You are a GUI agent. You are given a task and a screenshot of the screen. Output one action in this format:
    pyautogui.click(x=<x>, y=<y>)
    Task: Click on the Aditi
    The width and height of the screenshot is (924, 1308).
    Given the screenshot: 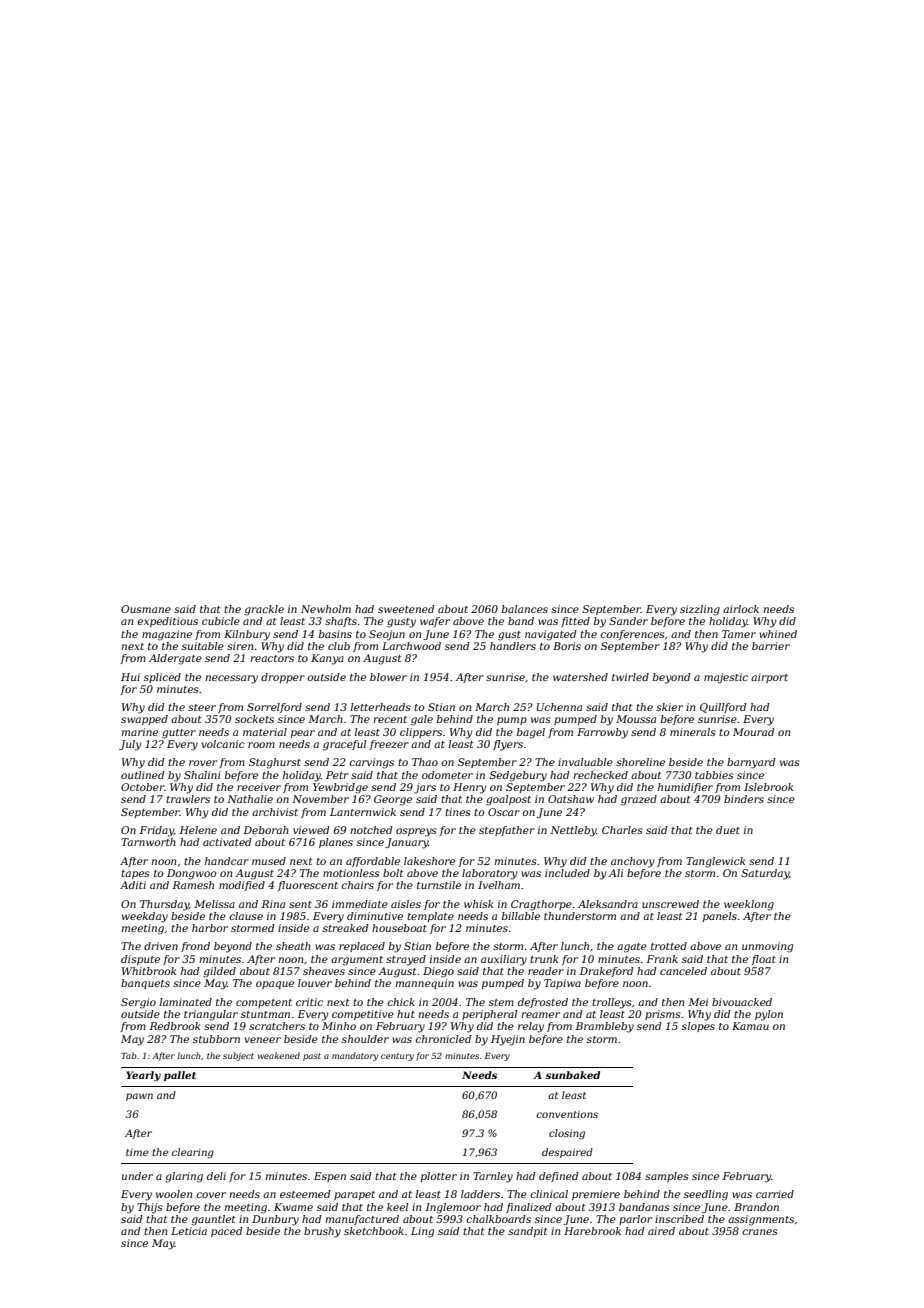 What is the action you would take?
    pyautogui.click(x=133, y=885)
